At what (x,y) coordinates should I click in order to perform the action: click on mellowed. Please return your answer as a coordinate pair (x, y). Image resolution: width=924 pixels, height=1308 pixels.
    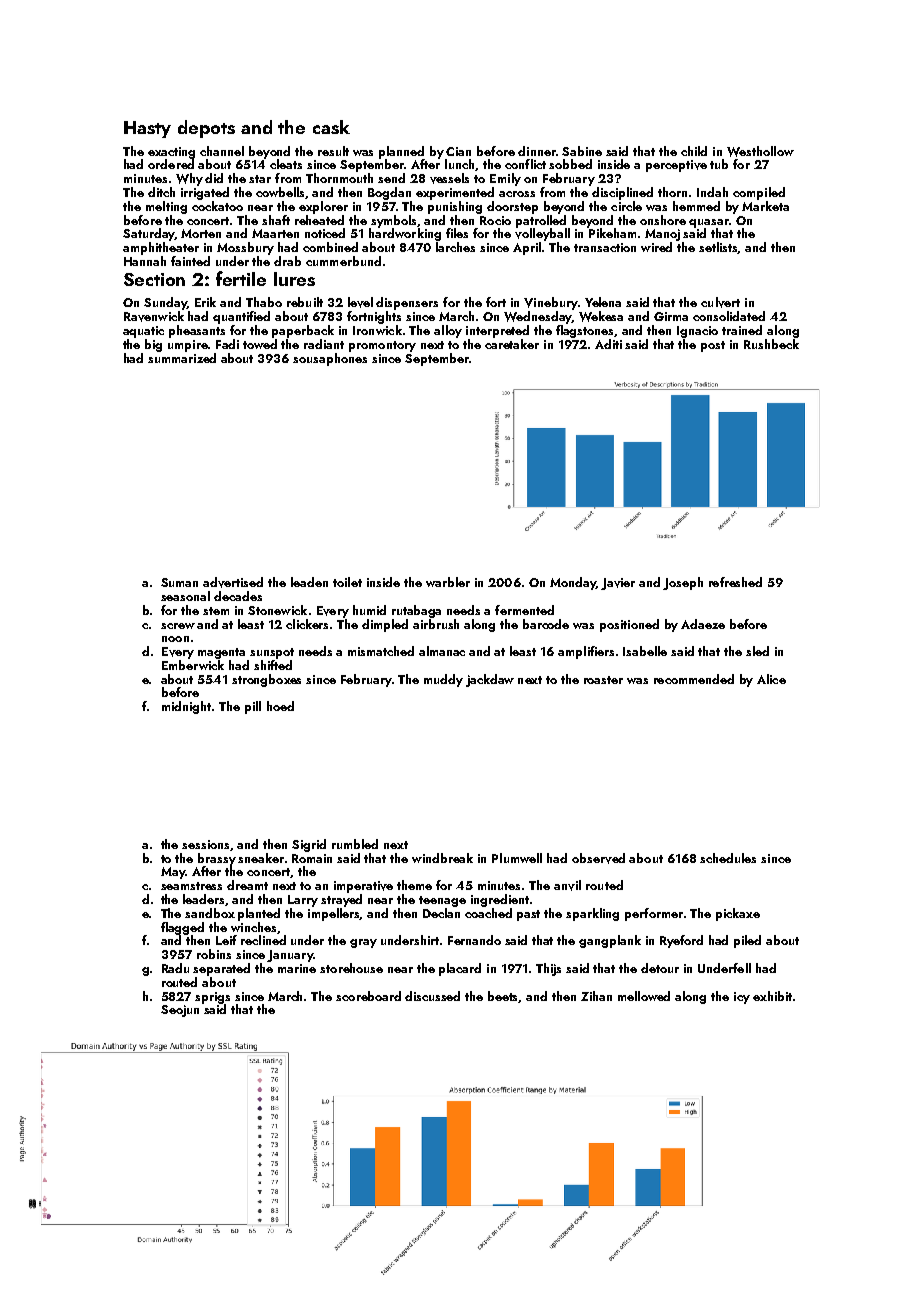
    Looking at the image, I should click on (644, 996).
